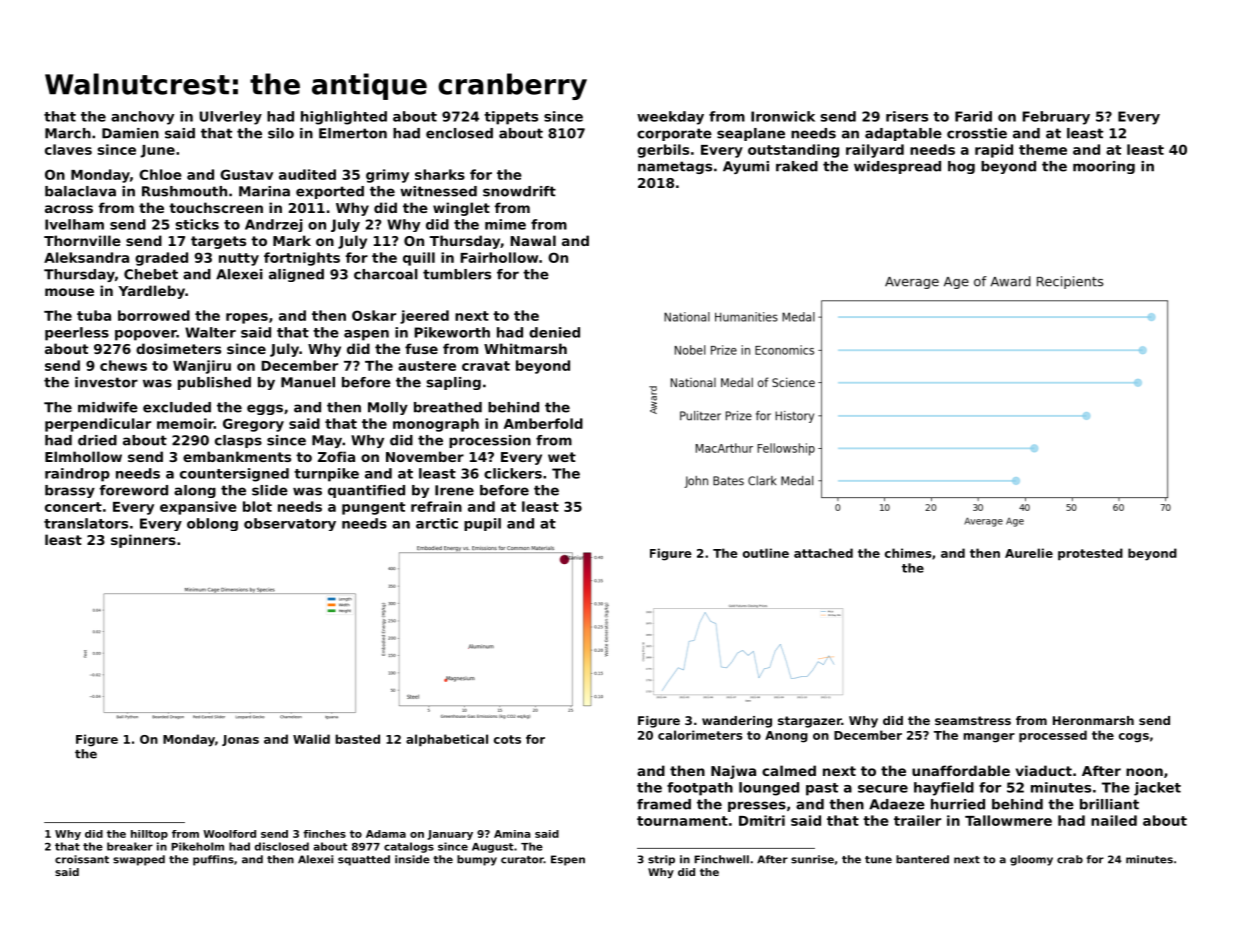  Describe the element at coordinates (202, 367) in the screenshot. I see `Wanjiru` at that location.
